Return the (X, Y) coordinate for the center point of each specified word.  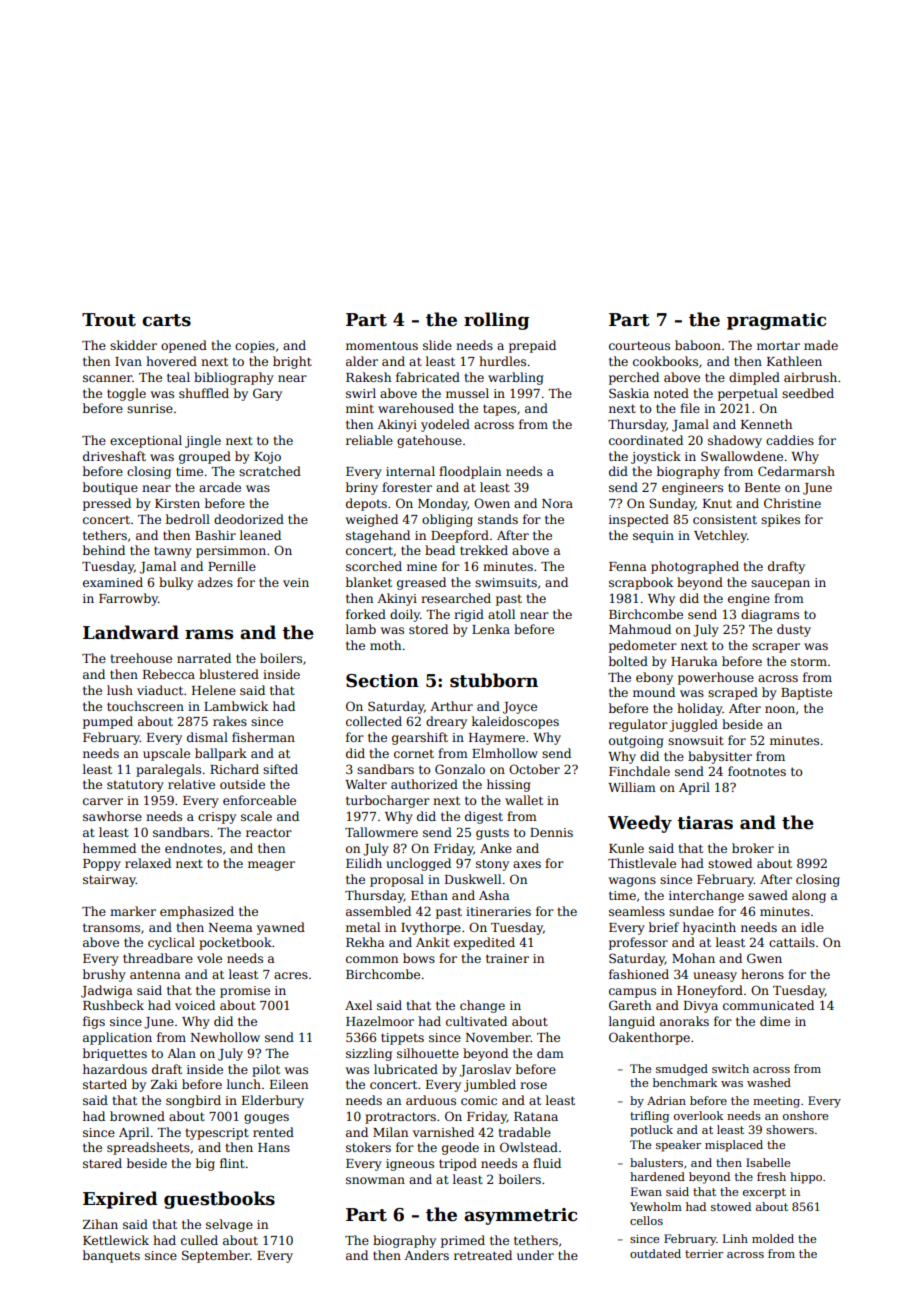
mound (654, 692)
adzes (215, 582)
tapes (499, 410)
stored (428, 629)
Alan (181, 1053)
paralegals (168, 770)
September (216, 1256)
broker (753, 848)
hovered (171, 361)
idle (812, 927)
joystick (656, 457)
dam (550, 1053)
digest (484, 817)
